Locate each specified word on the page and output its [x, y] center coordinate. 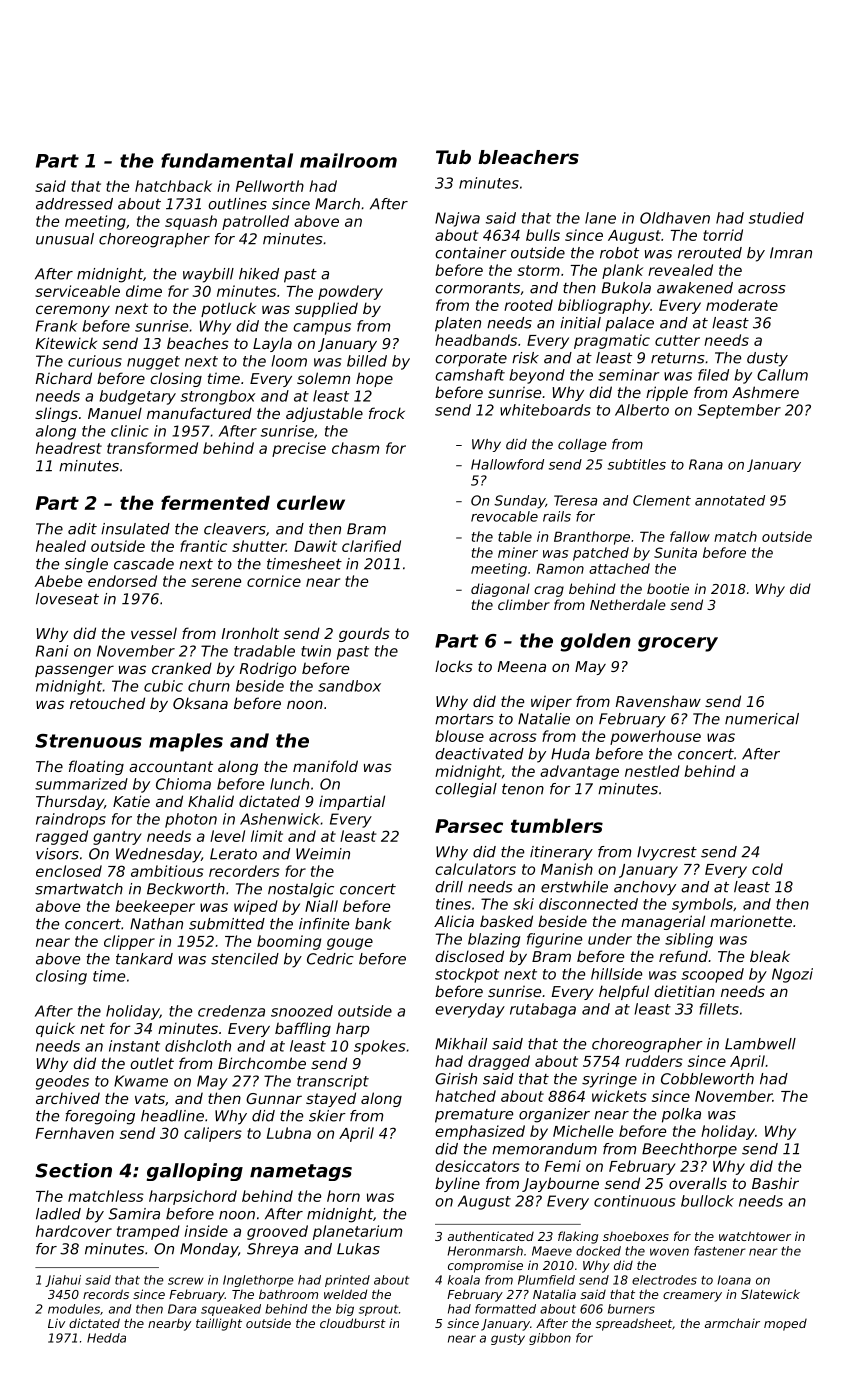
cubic [163, 686]
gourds [364, 634]
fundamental [227, 160]
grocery [678, 644]
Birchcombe [262, 1063]
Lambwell [760, 1044]
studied [776, 218]
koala [464, 1280]
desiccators [477, 1166]
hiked [259, 274]
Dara [182, 1309]
